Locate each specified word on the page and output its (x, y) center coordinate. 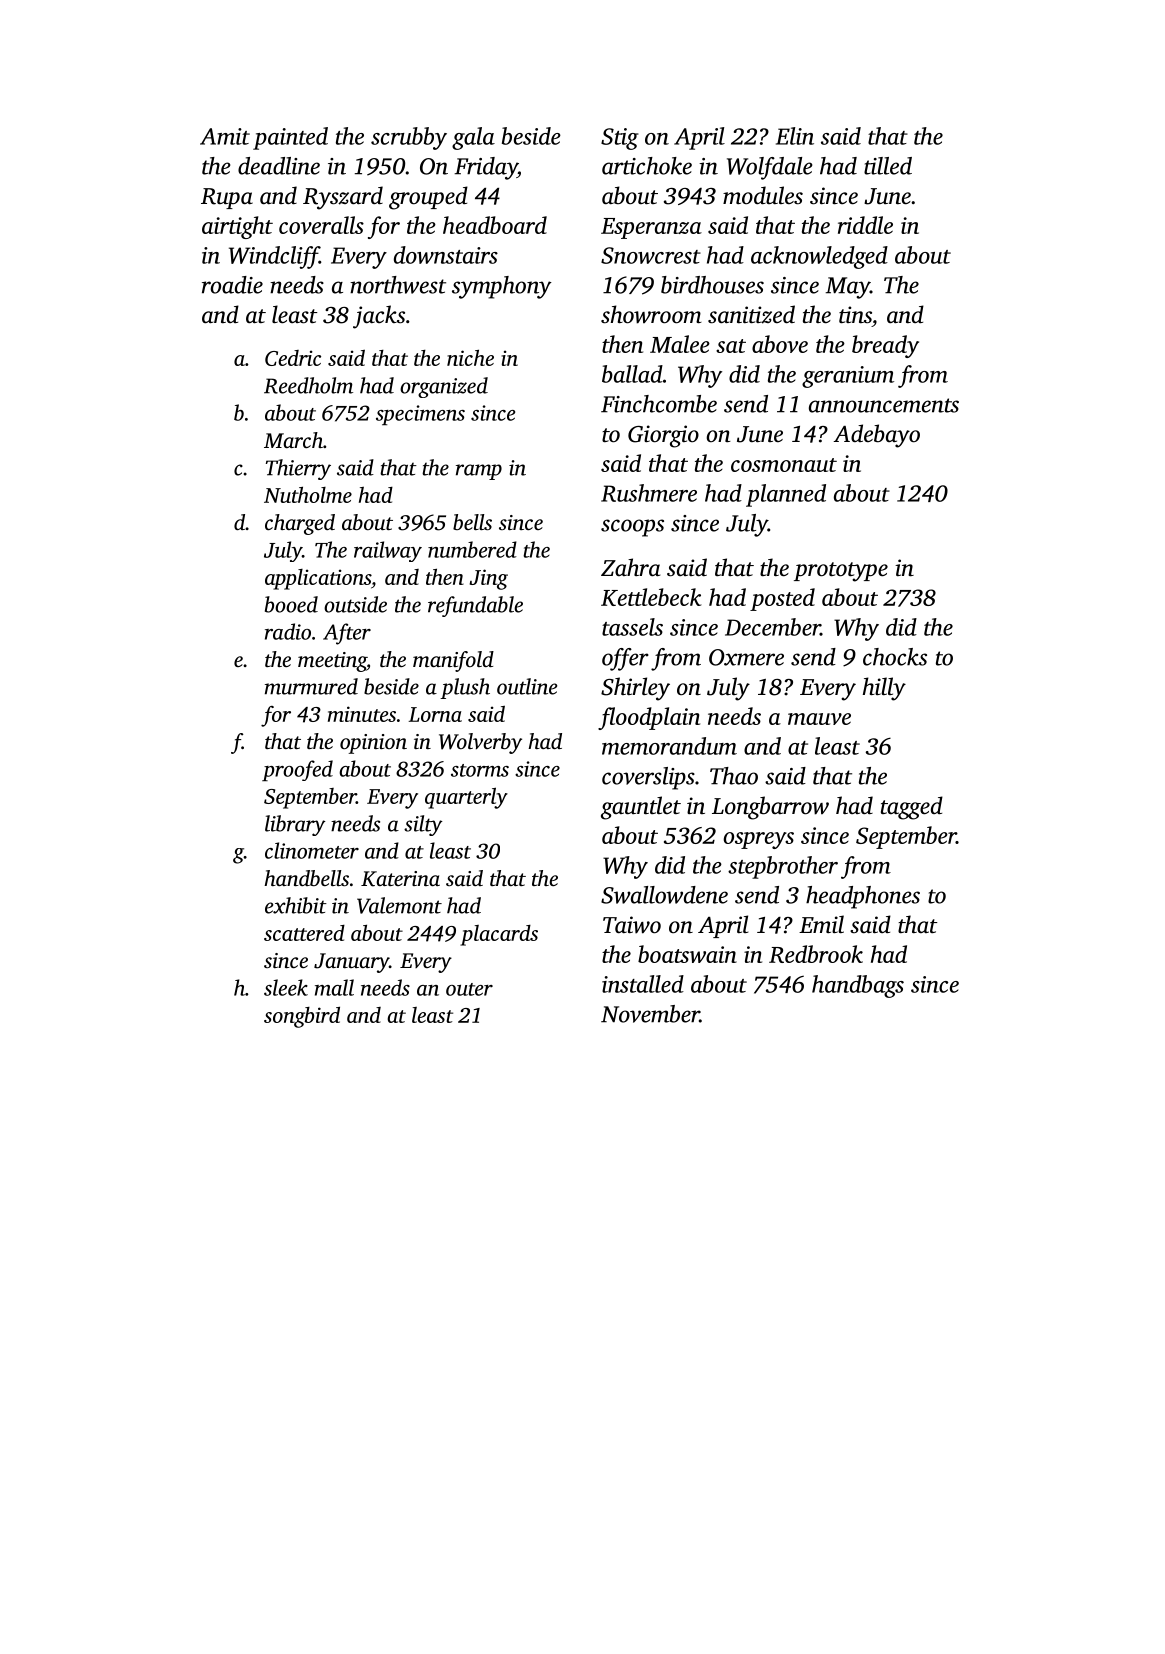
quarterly (466, 798)
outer (469, 989)
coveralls (321, 225)
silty (423, 825)
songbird (302, 1017)
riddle (865, 225)
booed (291, 604)
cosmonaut (784, 465)
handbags (858, 986)
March (293, 440)
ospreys (758, 840)
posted (782, 599)
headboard (495, 225)
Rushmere (649, 493)
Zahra (630, 567)
